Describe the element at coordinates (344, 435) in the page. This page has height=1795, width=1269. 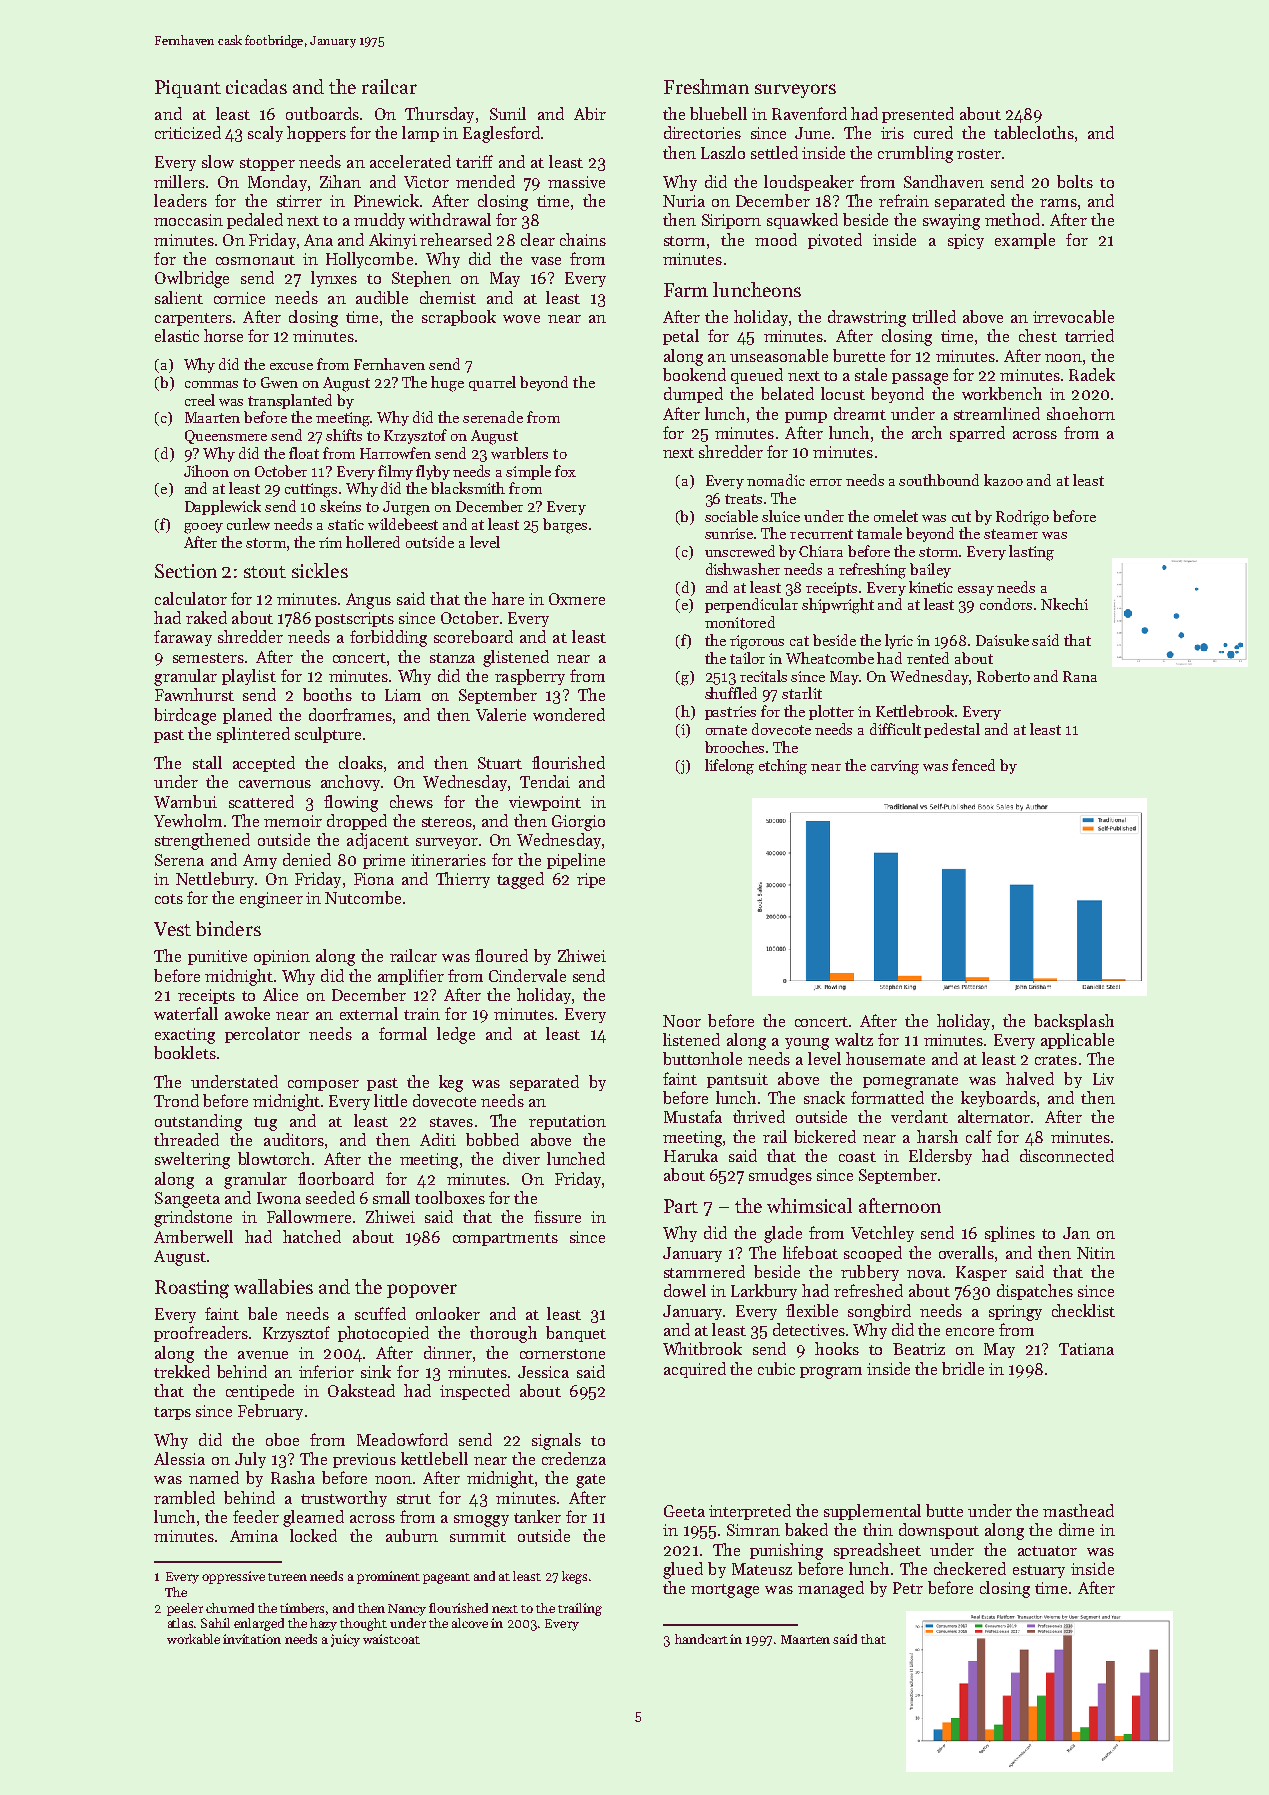
I see `shifts` at that location.
